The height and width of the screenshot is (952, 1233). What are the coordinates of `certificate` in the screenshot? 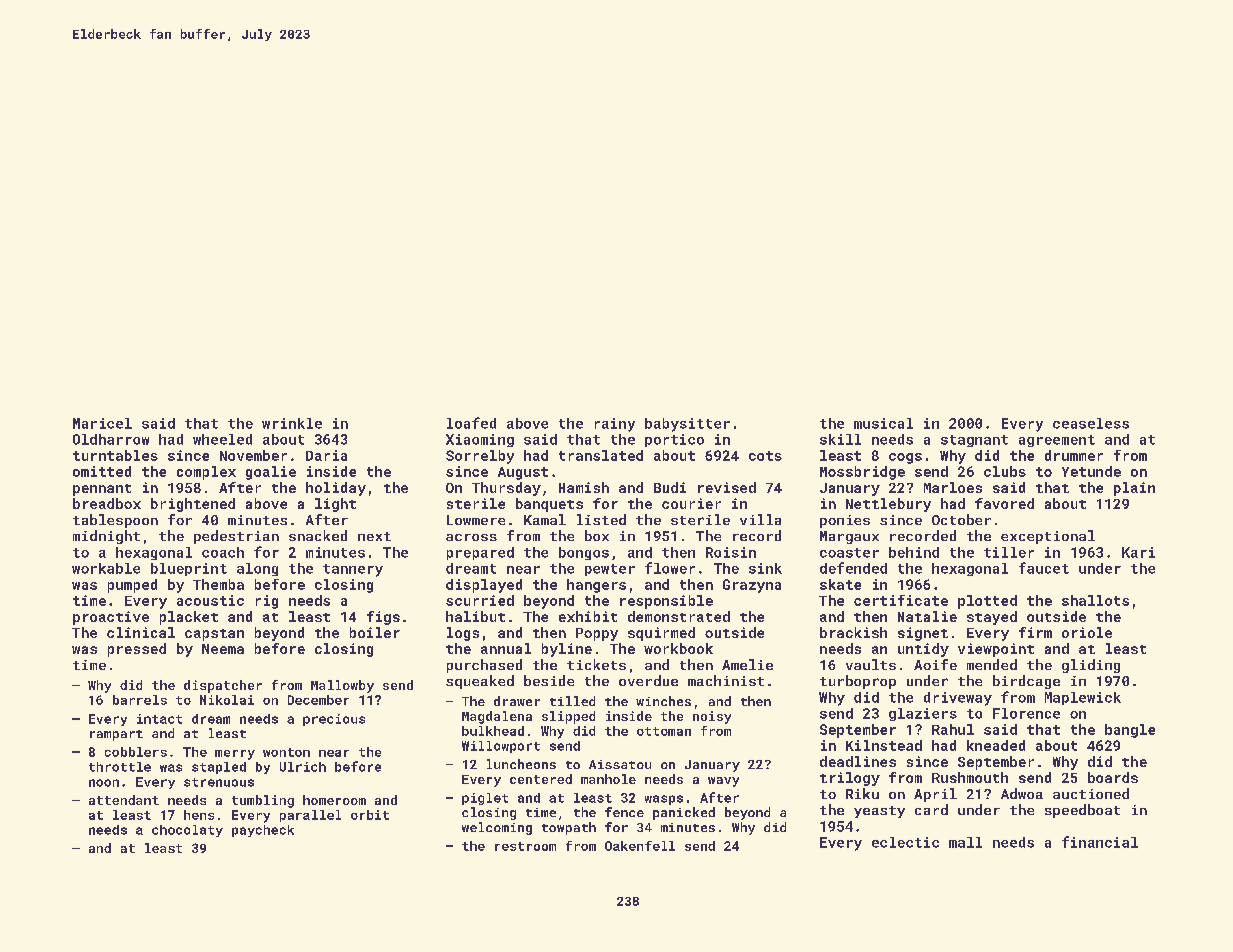 It's located at (901, 600).
